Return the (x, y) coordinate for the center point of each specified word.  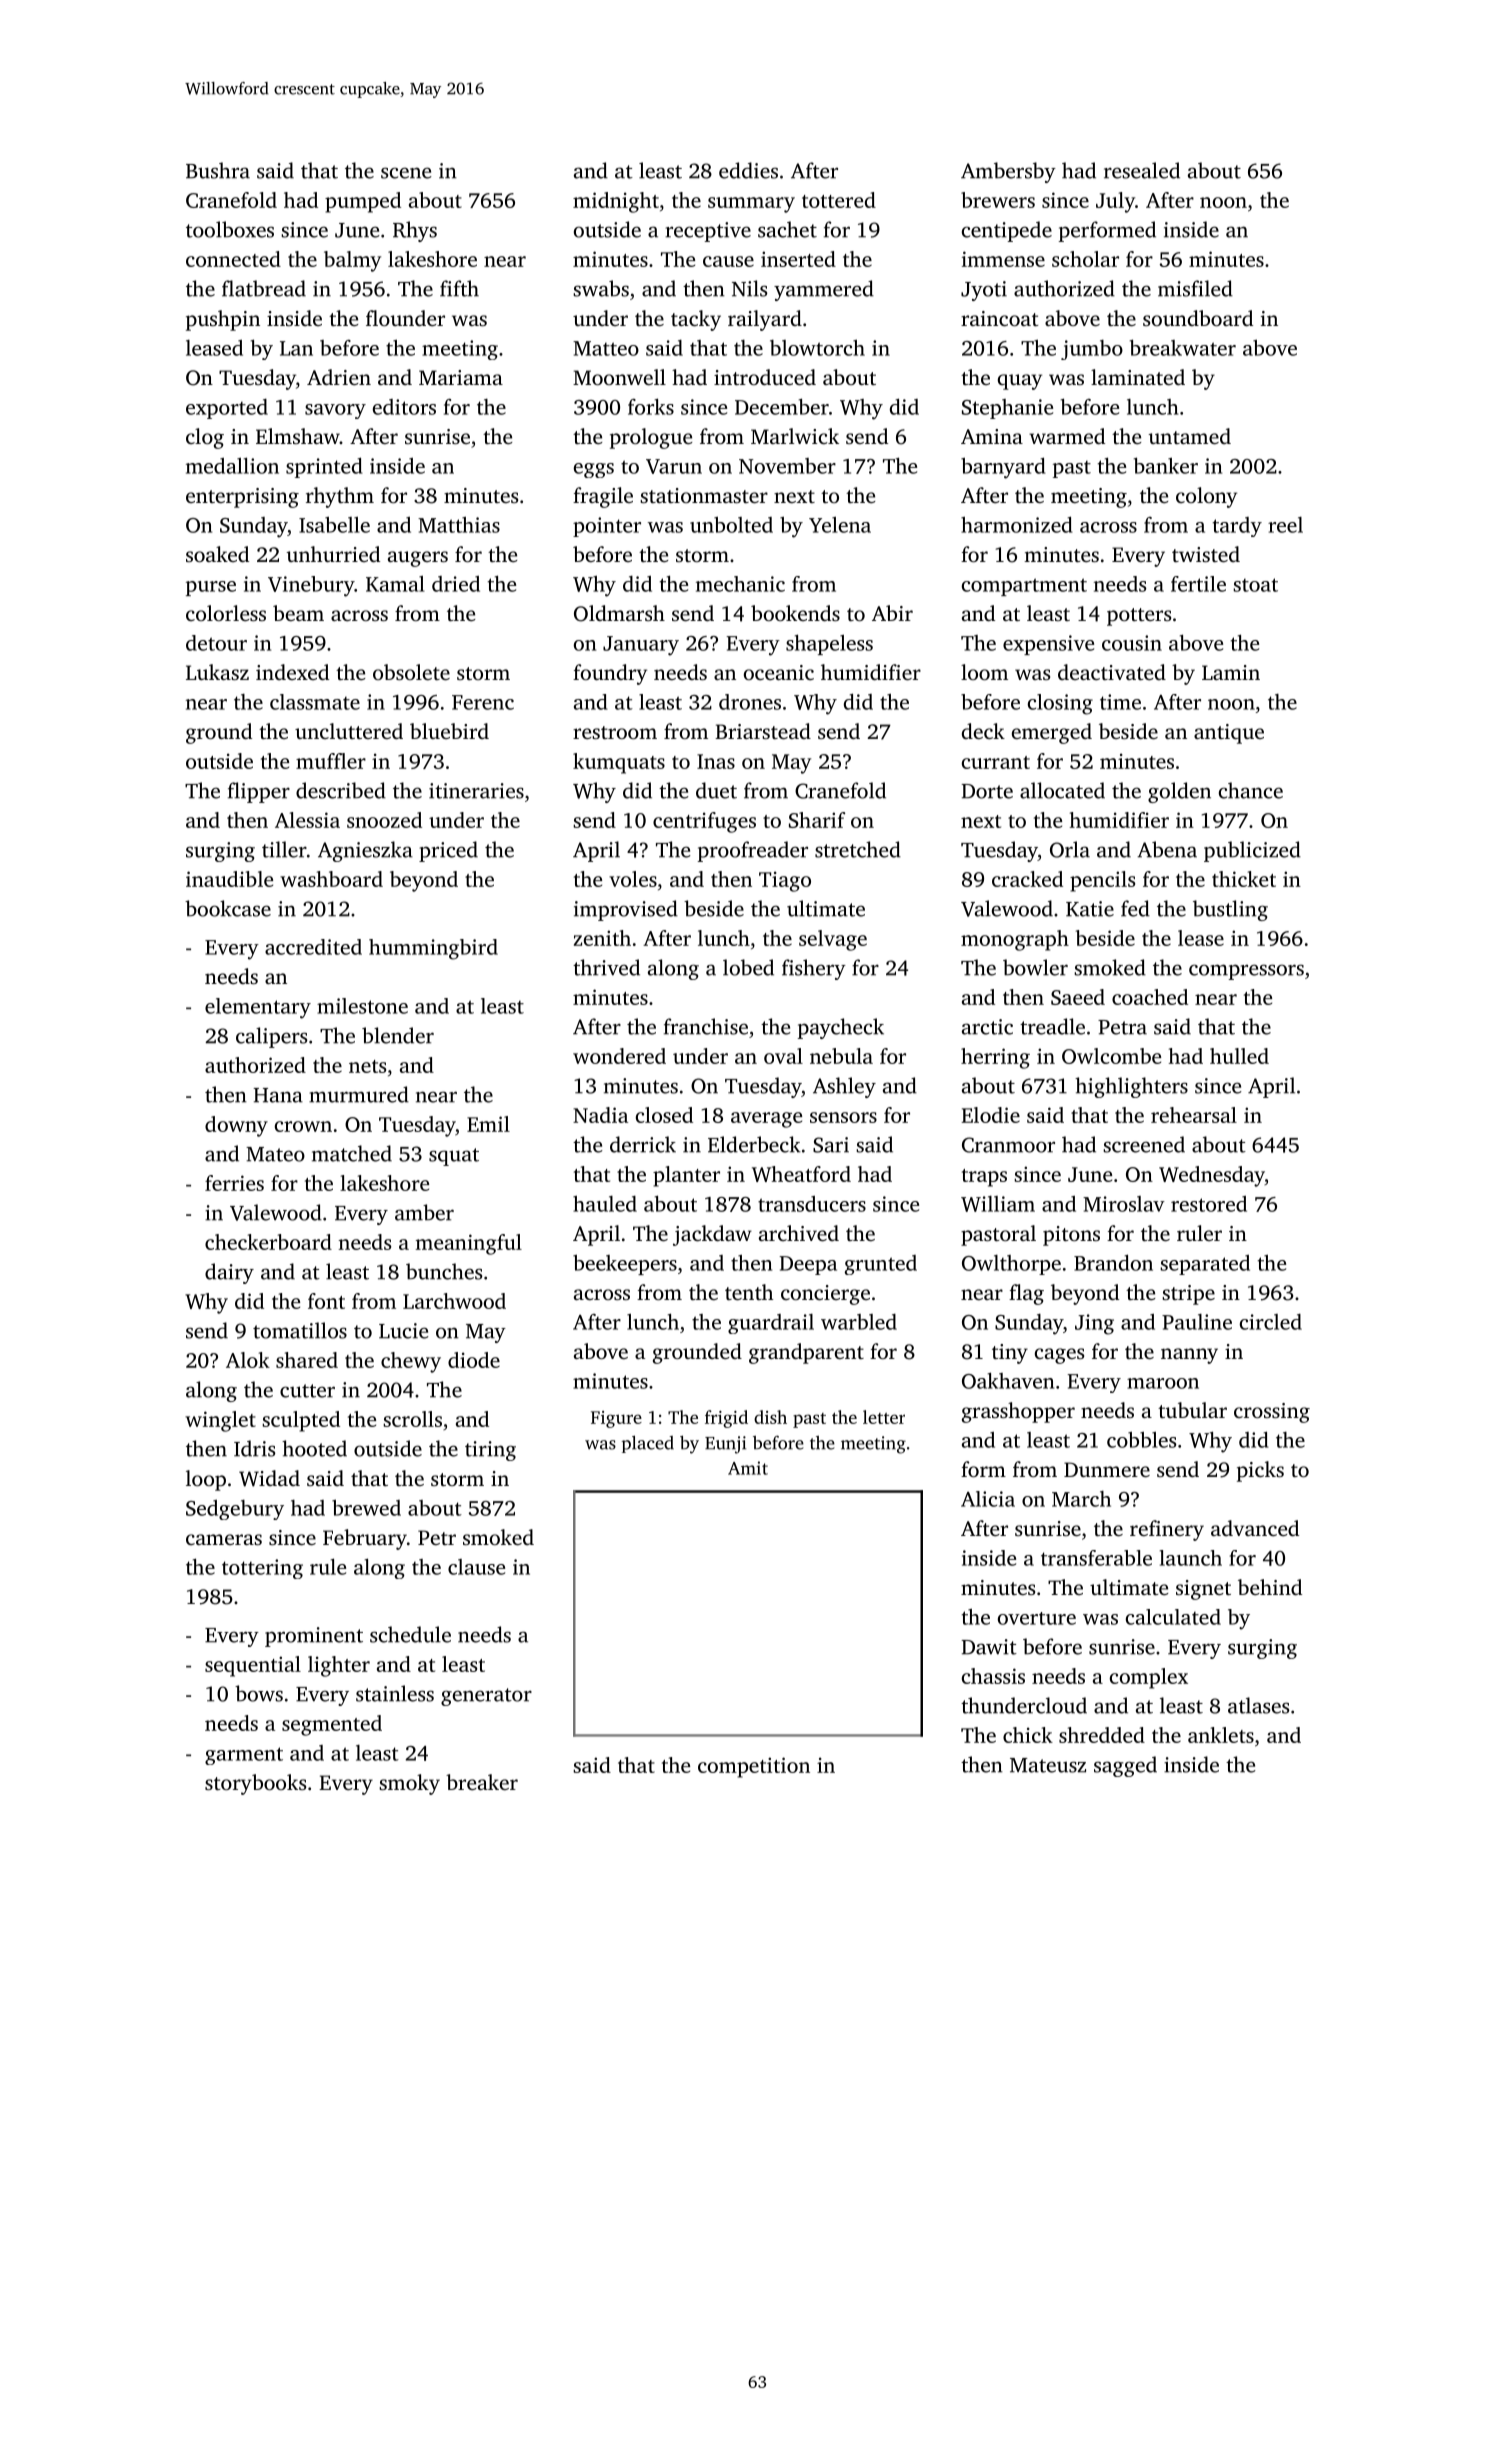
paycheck (840, 1028)
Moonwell (619, 377)
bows (259, 1693)
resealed (1142, 170)
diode (474, 1360)
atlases (1258, 1705)
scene (406, 173)
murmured (359, 1094)
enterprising (242, 498)
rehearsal (1194, 1115)
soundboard (1198, 318)
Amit (748, 1468)
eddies (748, 170)
